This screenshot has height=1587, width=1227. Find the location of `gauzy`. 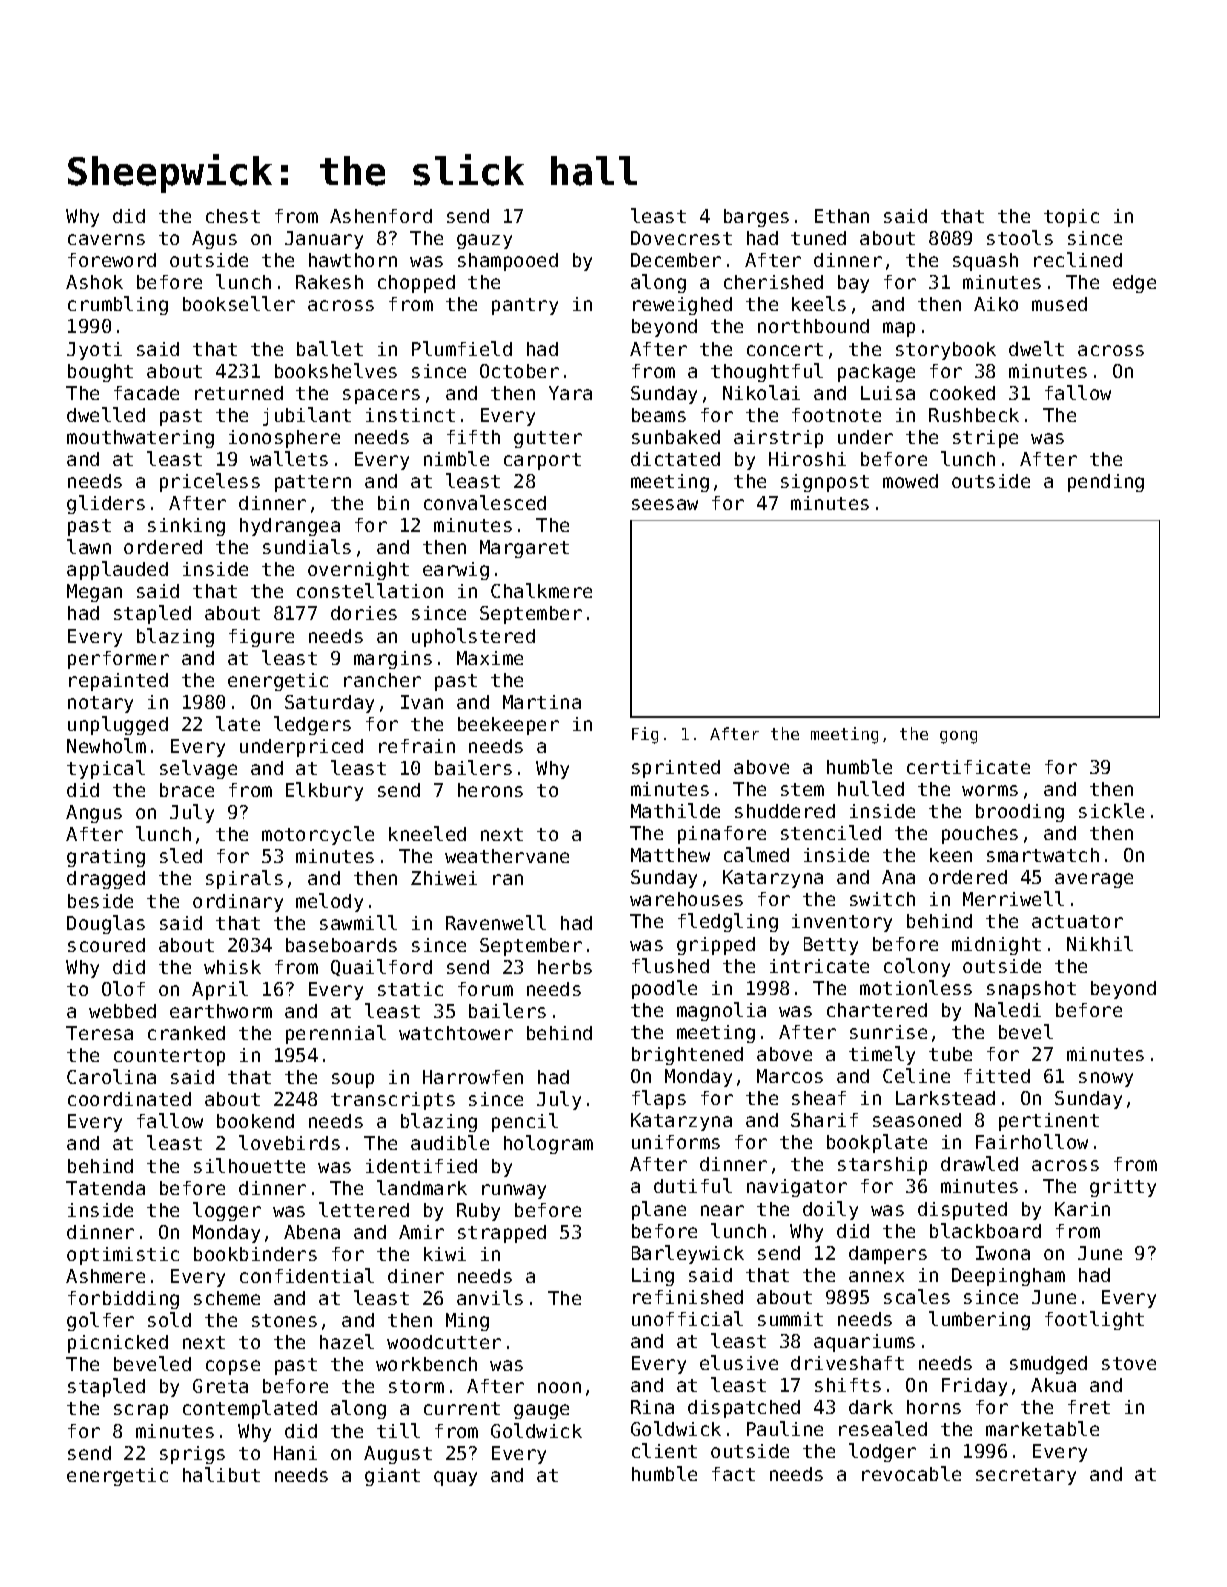

gauzy is located at coordinates (484, 241).
